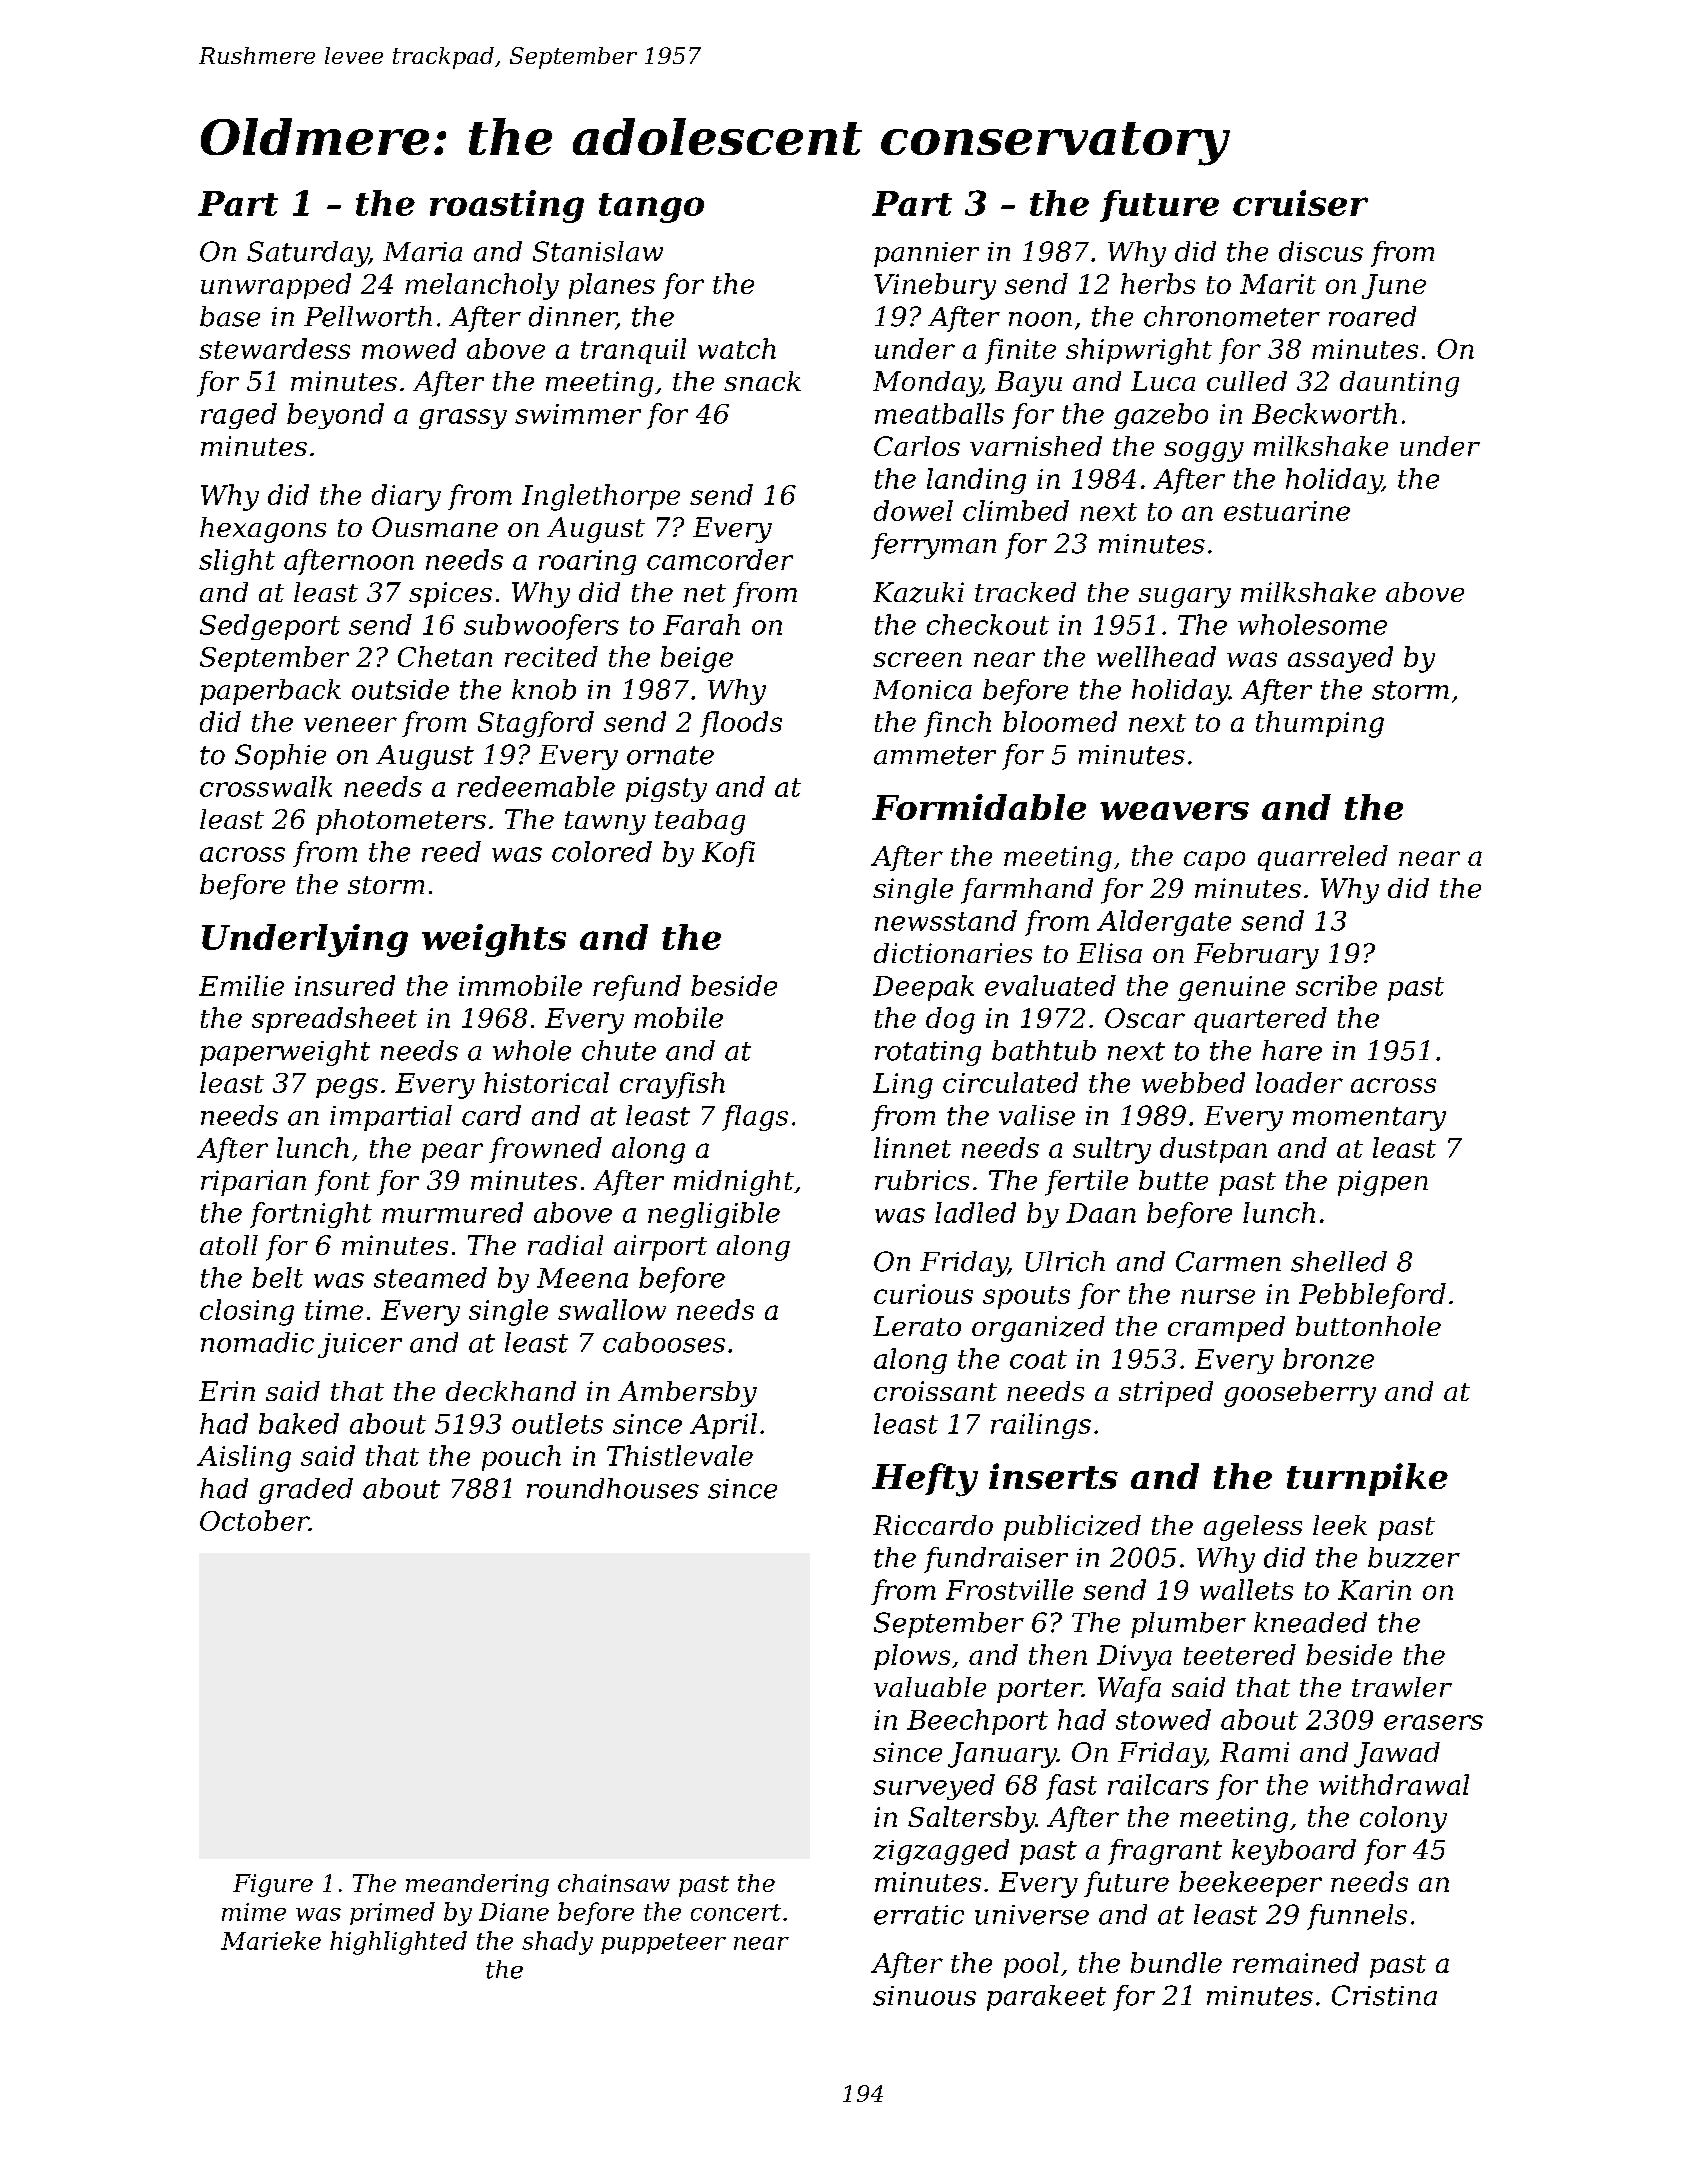 The width and height of the page is (1683, 2178). I want to click on bronze, so click(1328, 1358).
